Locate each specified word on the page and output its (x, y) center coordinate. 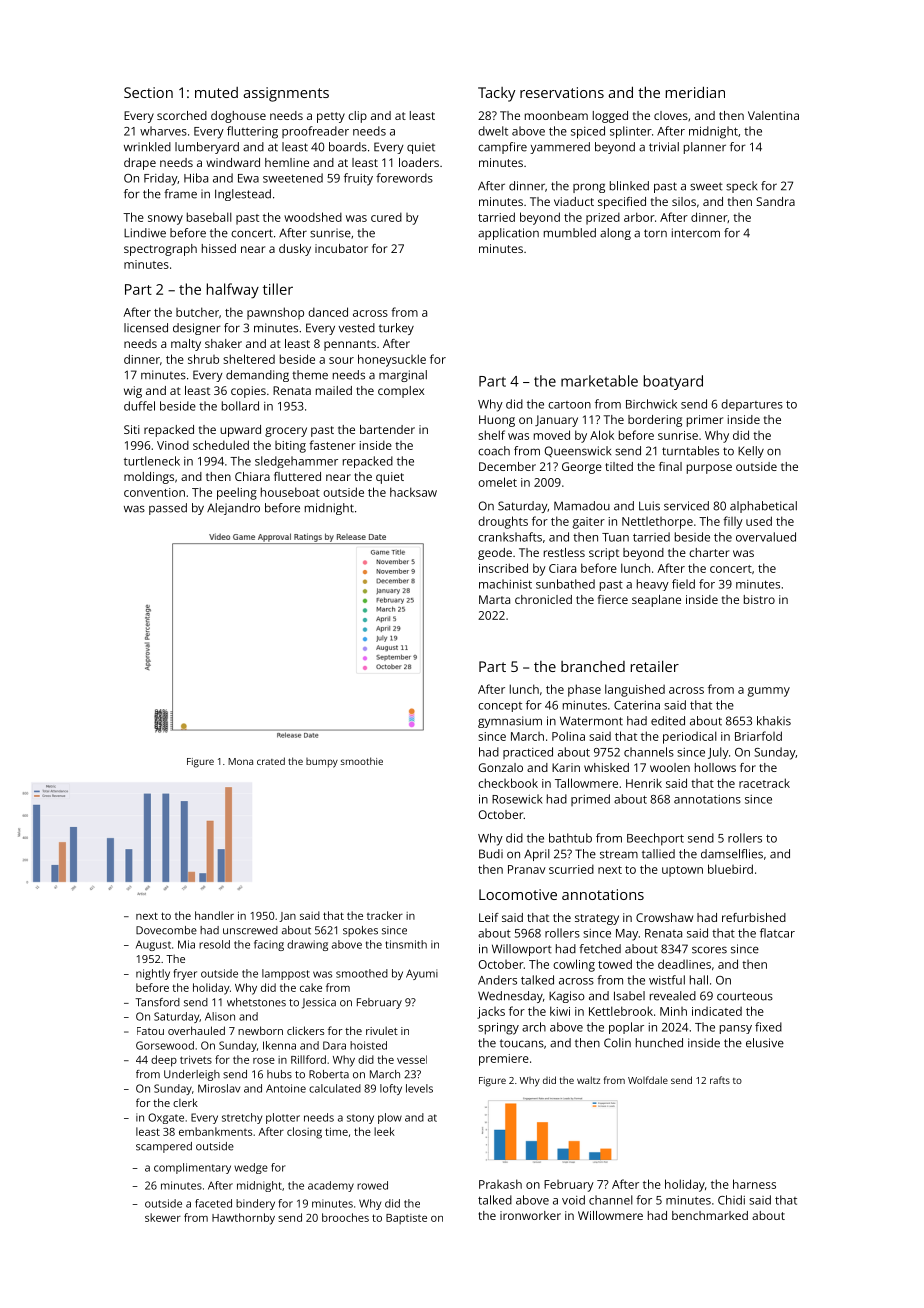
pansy (736, 1029)
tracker (385, 915)
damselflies (732, 854)
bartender (387, 429)
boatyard (673, 382)
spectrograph (160, 250)
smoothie (362, 761)
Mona (240, 761)
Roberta (329, 1074)
